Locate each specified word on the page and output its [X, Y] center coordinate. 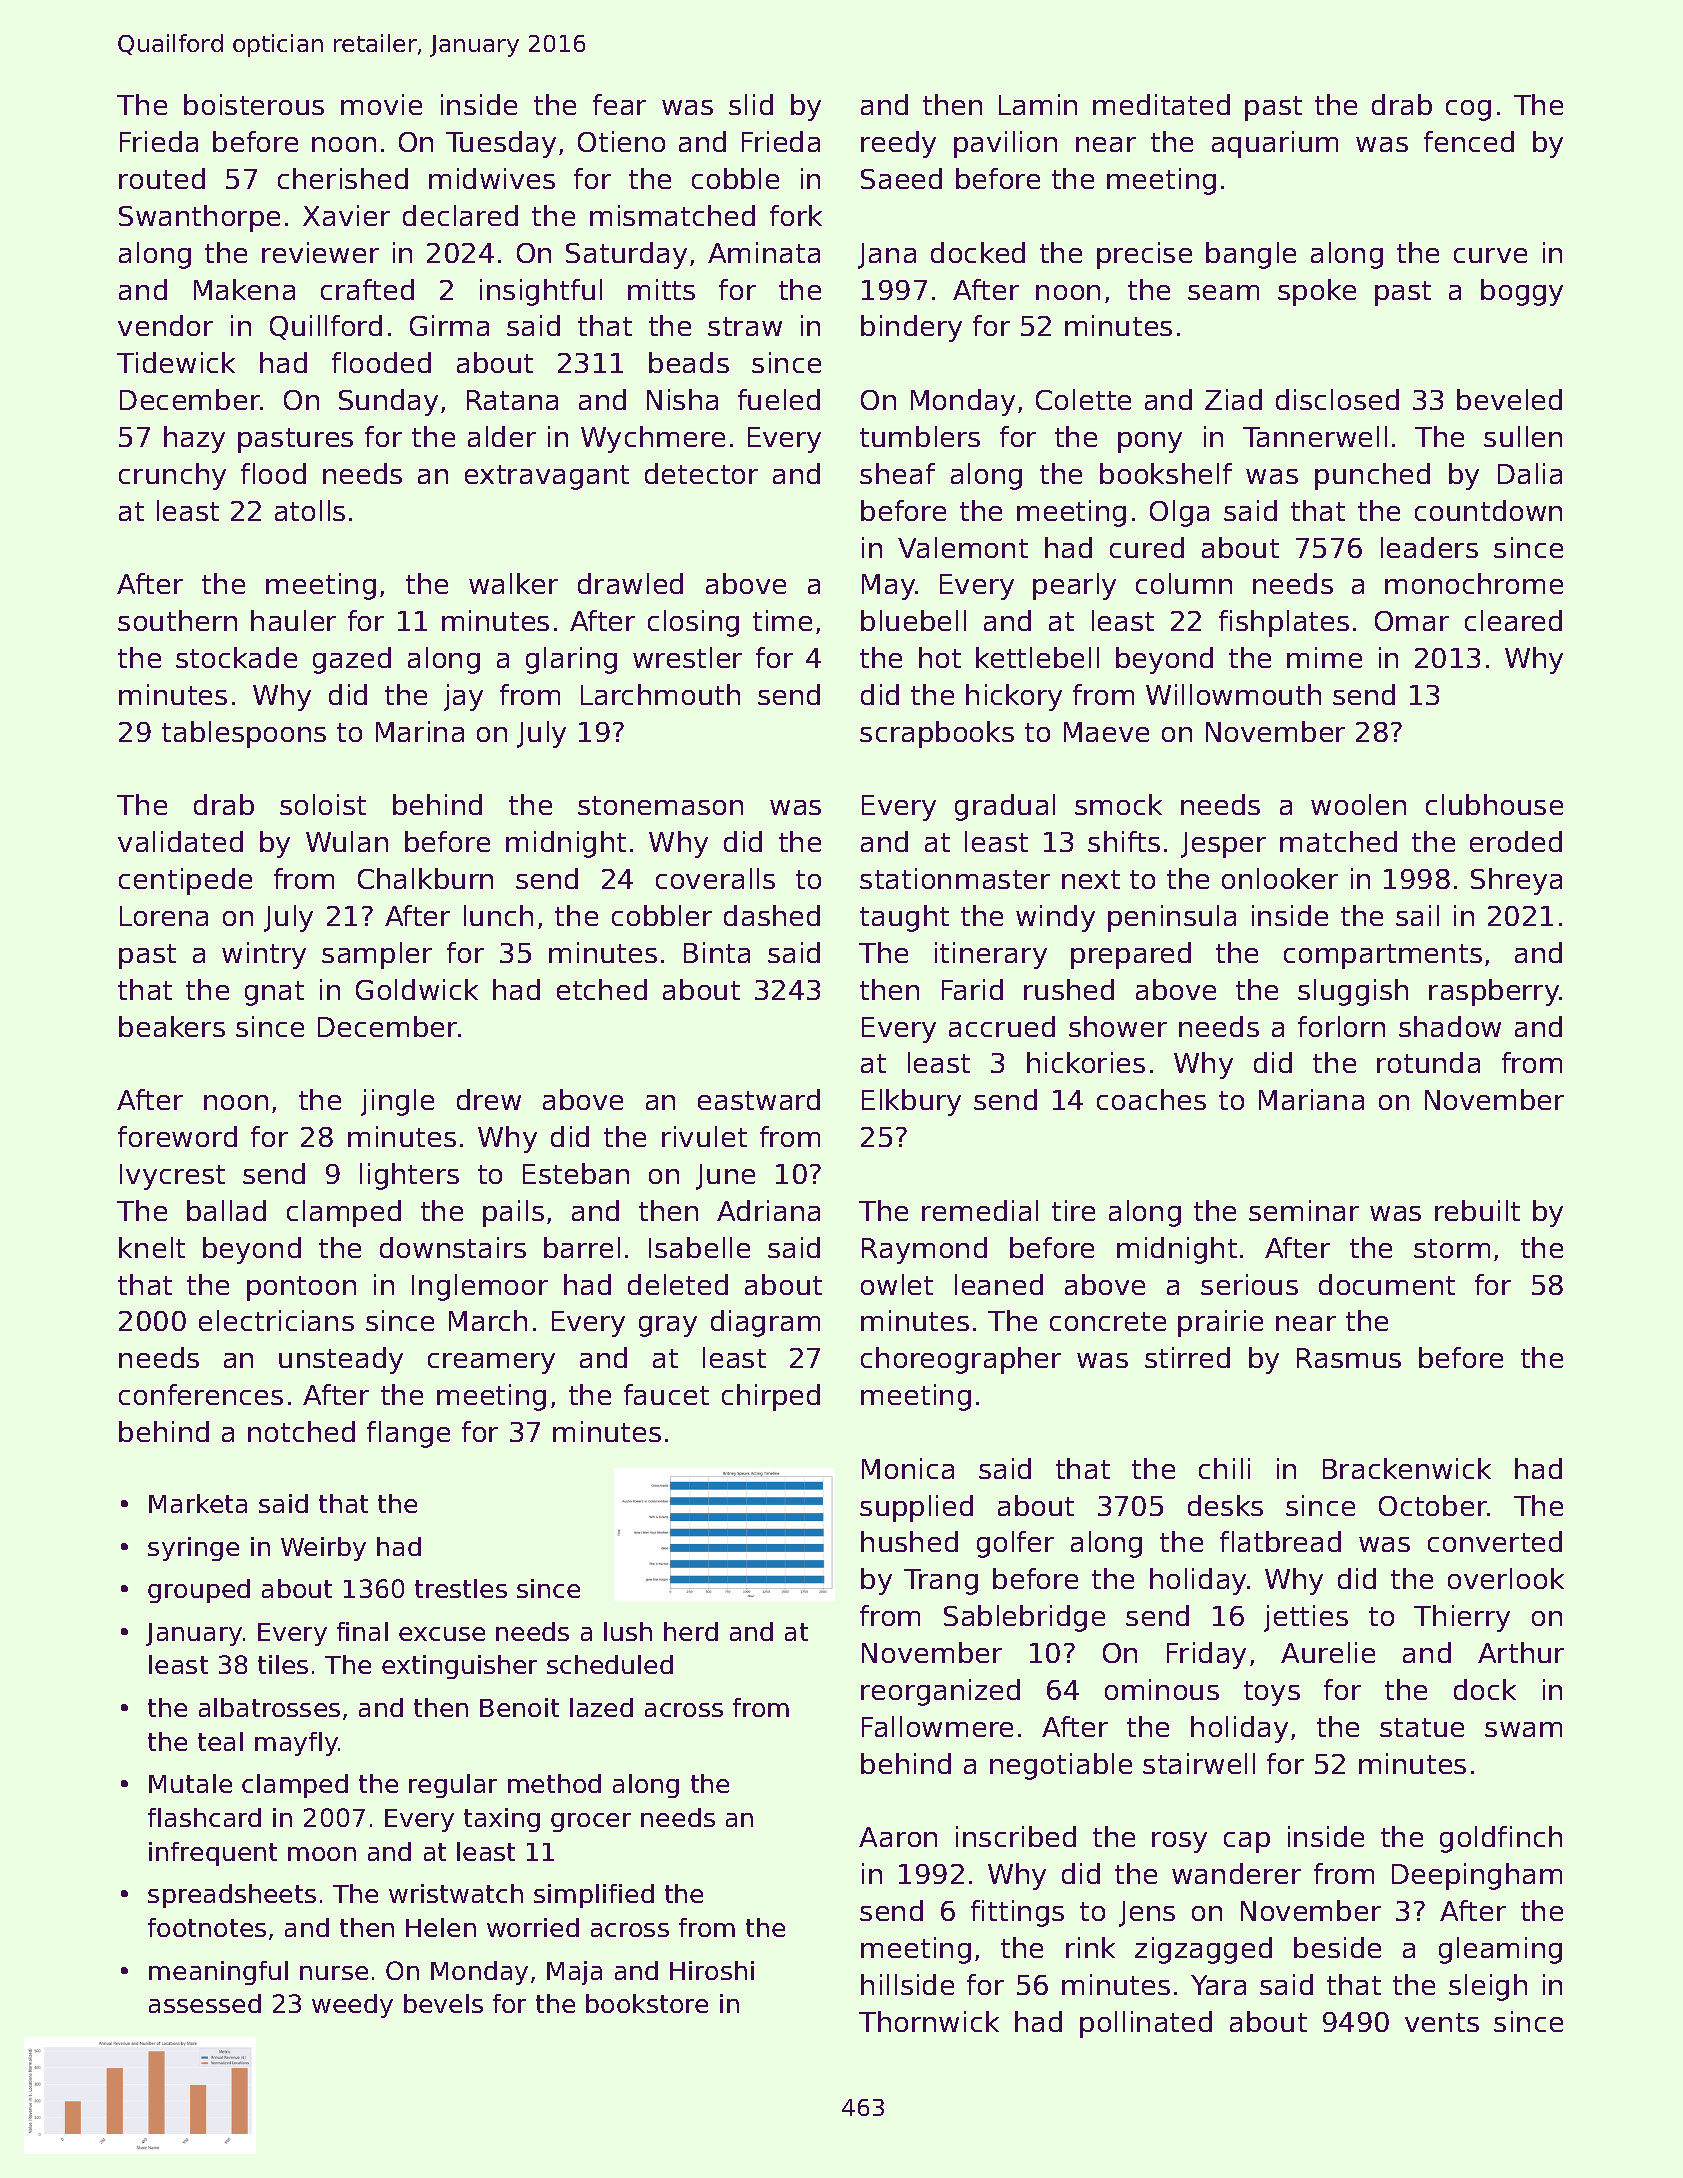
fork [796, 215]
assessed [205, 2003]
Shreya [1516, 881]
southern [177, 620]
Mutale [190, 1783]
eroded [1516, 841]
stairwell [1199, 1763]
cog [1468, 110]
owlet [897, 1284]
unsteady [341, 1360]
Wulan [347, 841]
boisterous [254, 104]
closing [693, 623]
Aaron [898, 1837]
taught [904, 918]
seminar [1304, 1210]
